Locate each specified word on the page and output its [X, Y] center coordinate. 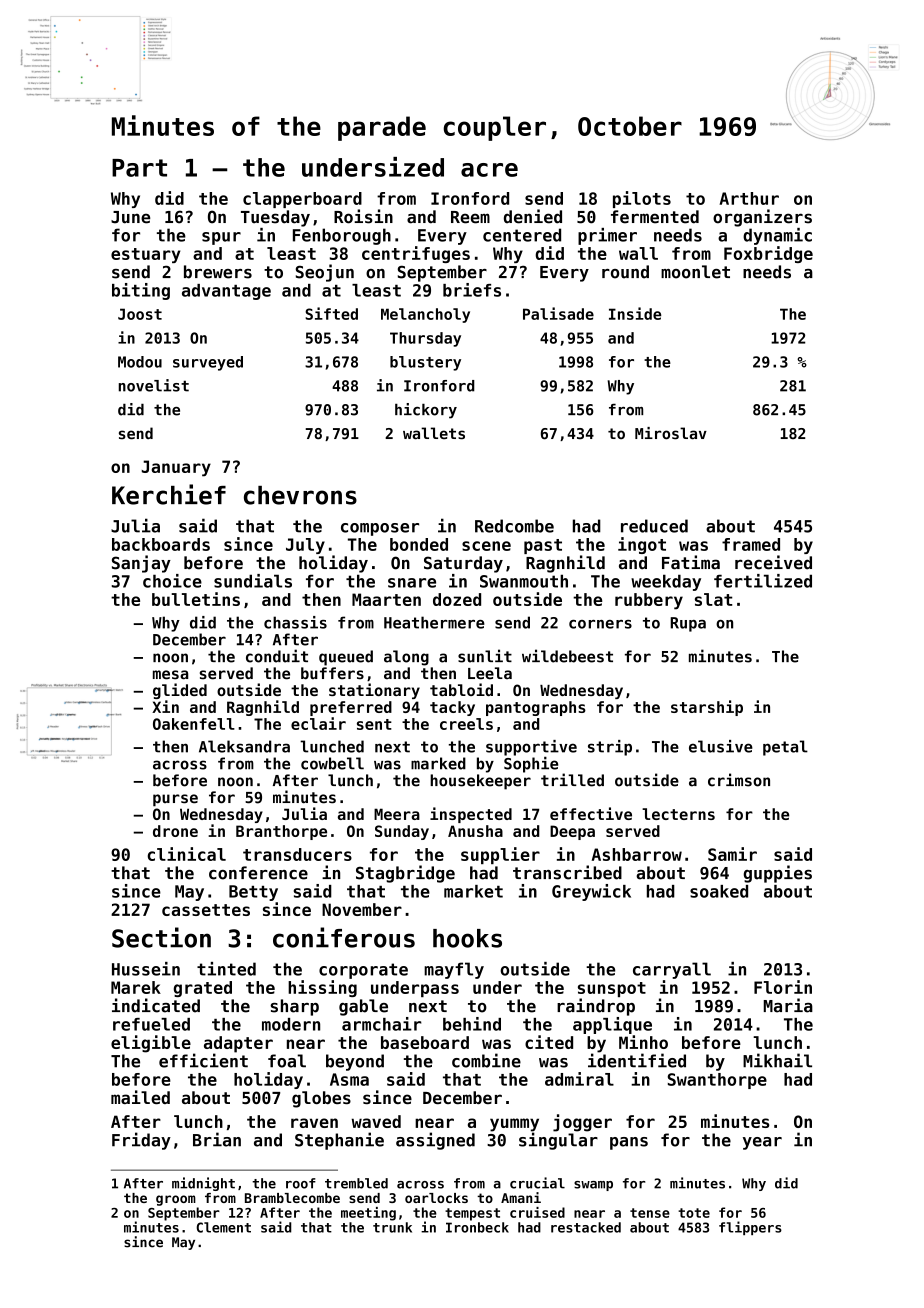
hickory [426, 411]
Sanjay [141, 564]
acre [489, 170]
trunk [392, 1227]
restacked [586, 1227]
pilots [642, 199]
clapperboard [302, 200]
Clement [223, 1227]
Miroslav [671, 433]
